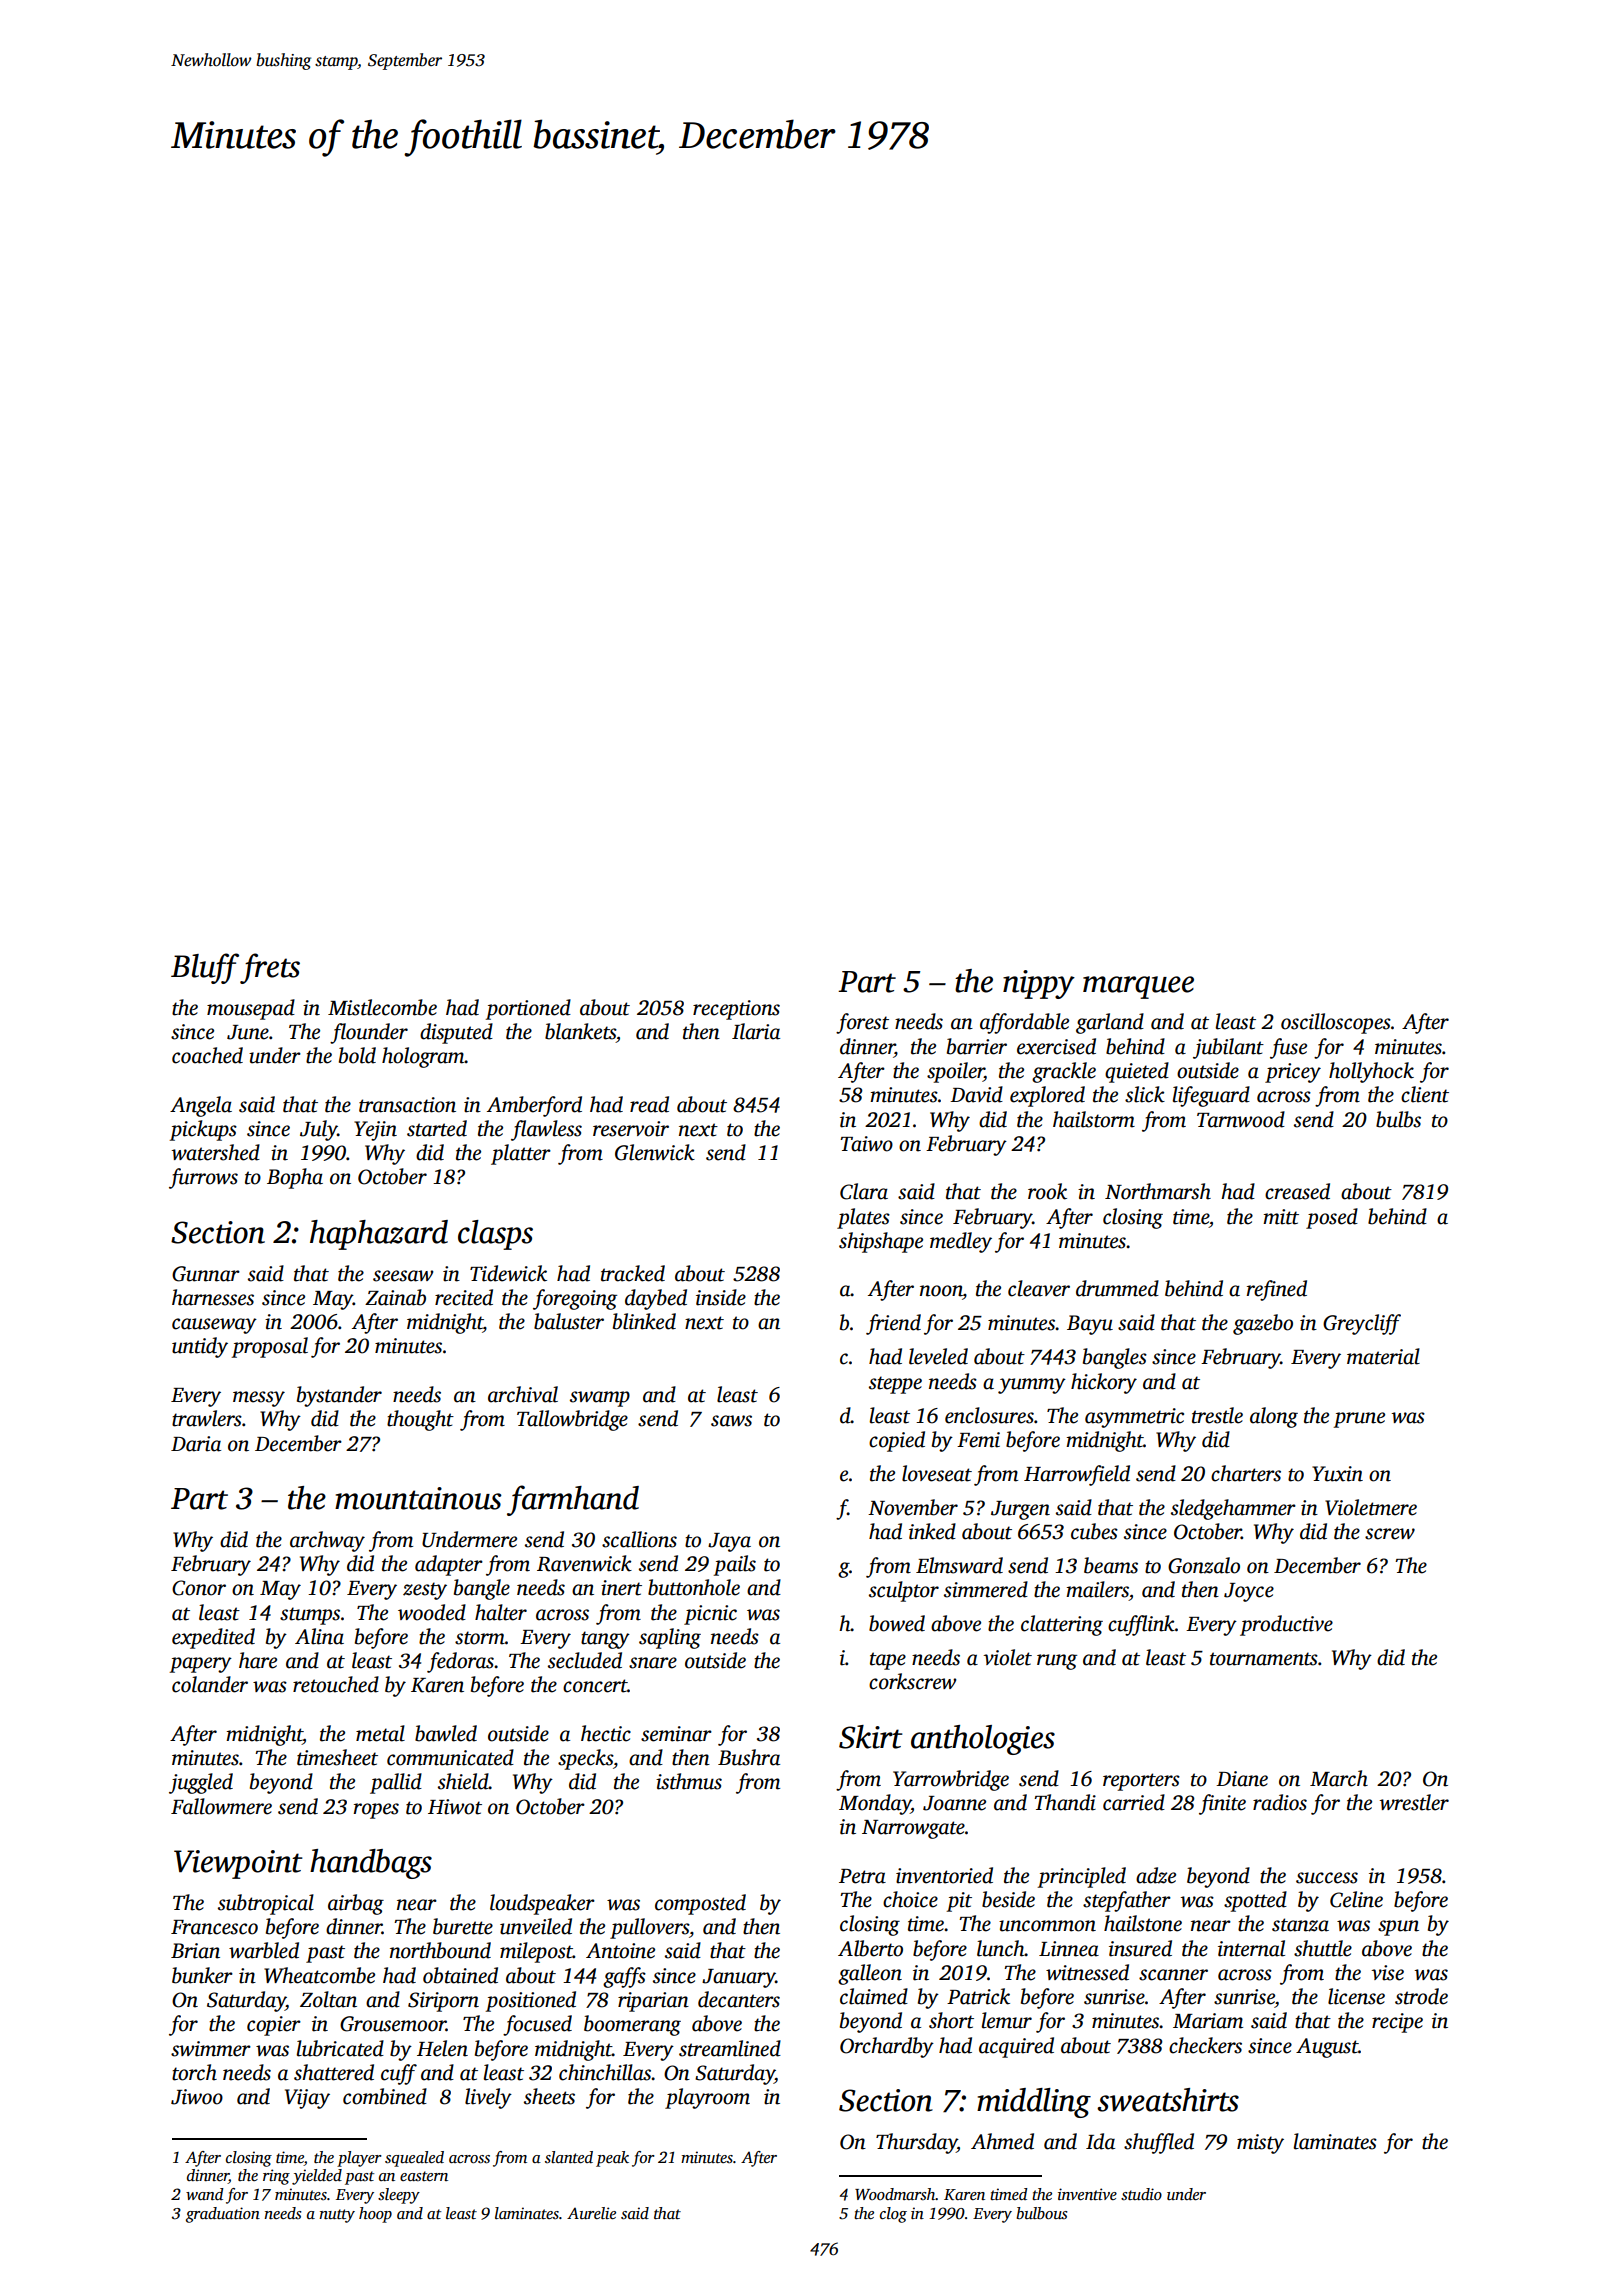  What do you see at coordinates (866, 1144) in the document?
I see `Taiwo` at bounding box center [866, 1144].
